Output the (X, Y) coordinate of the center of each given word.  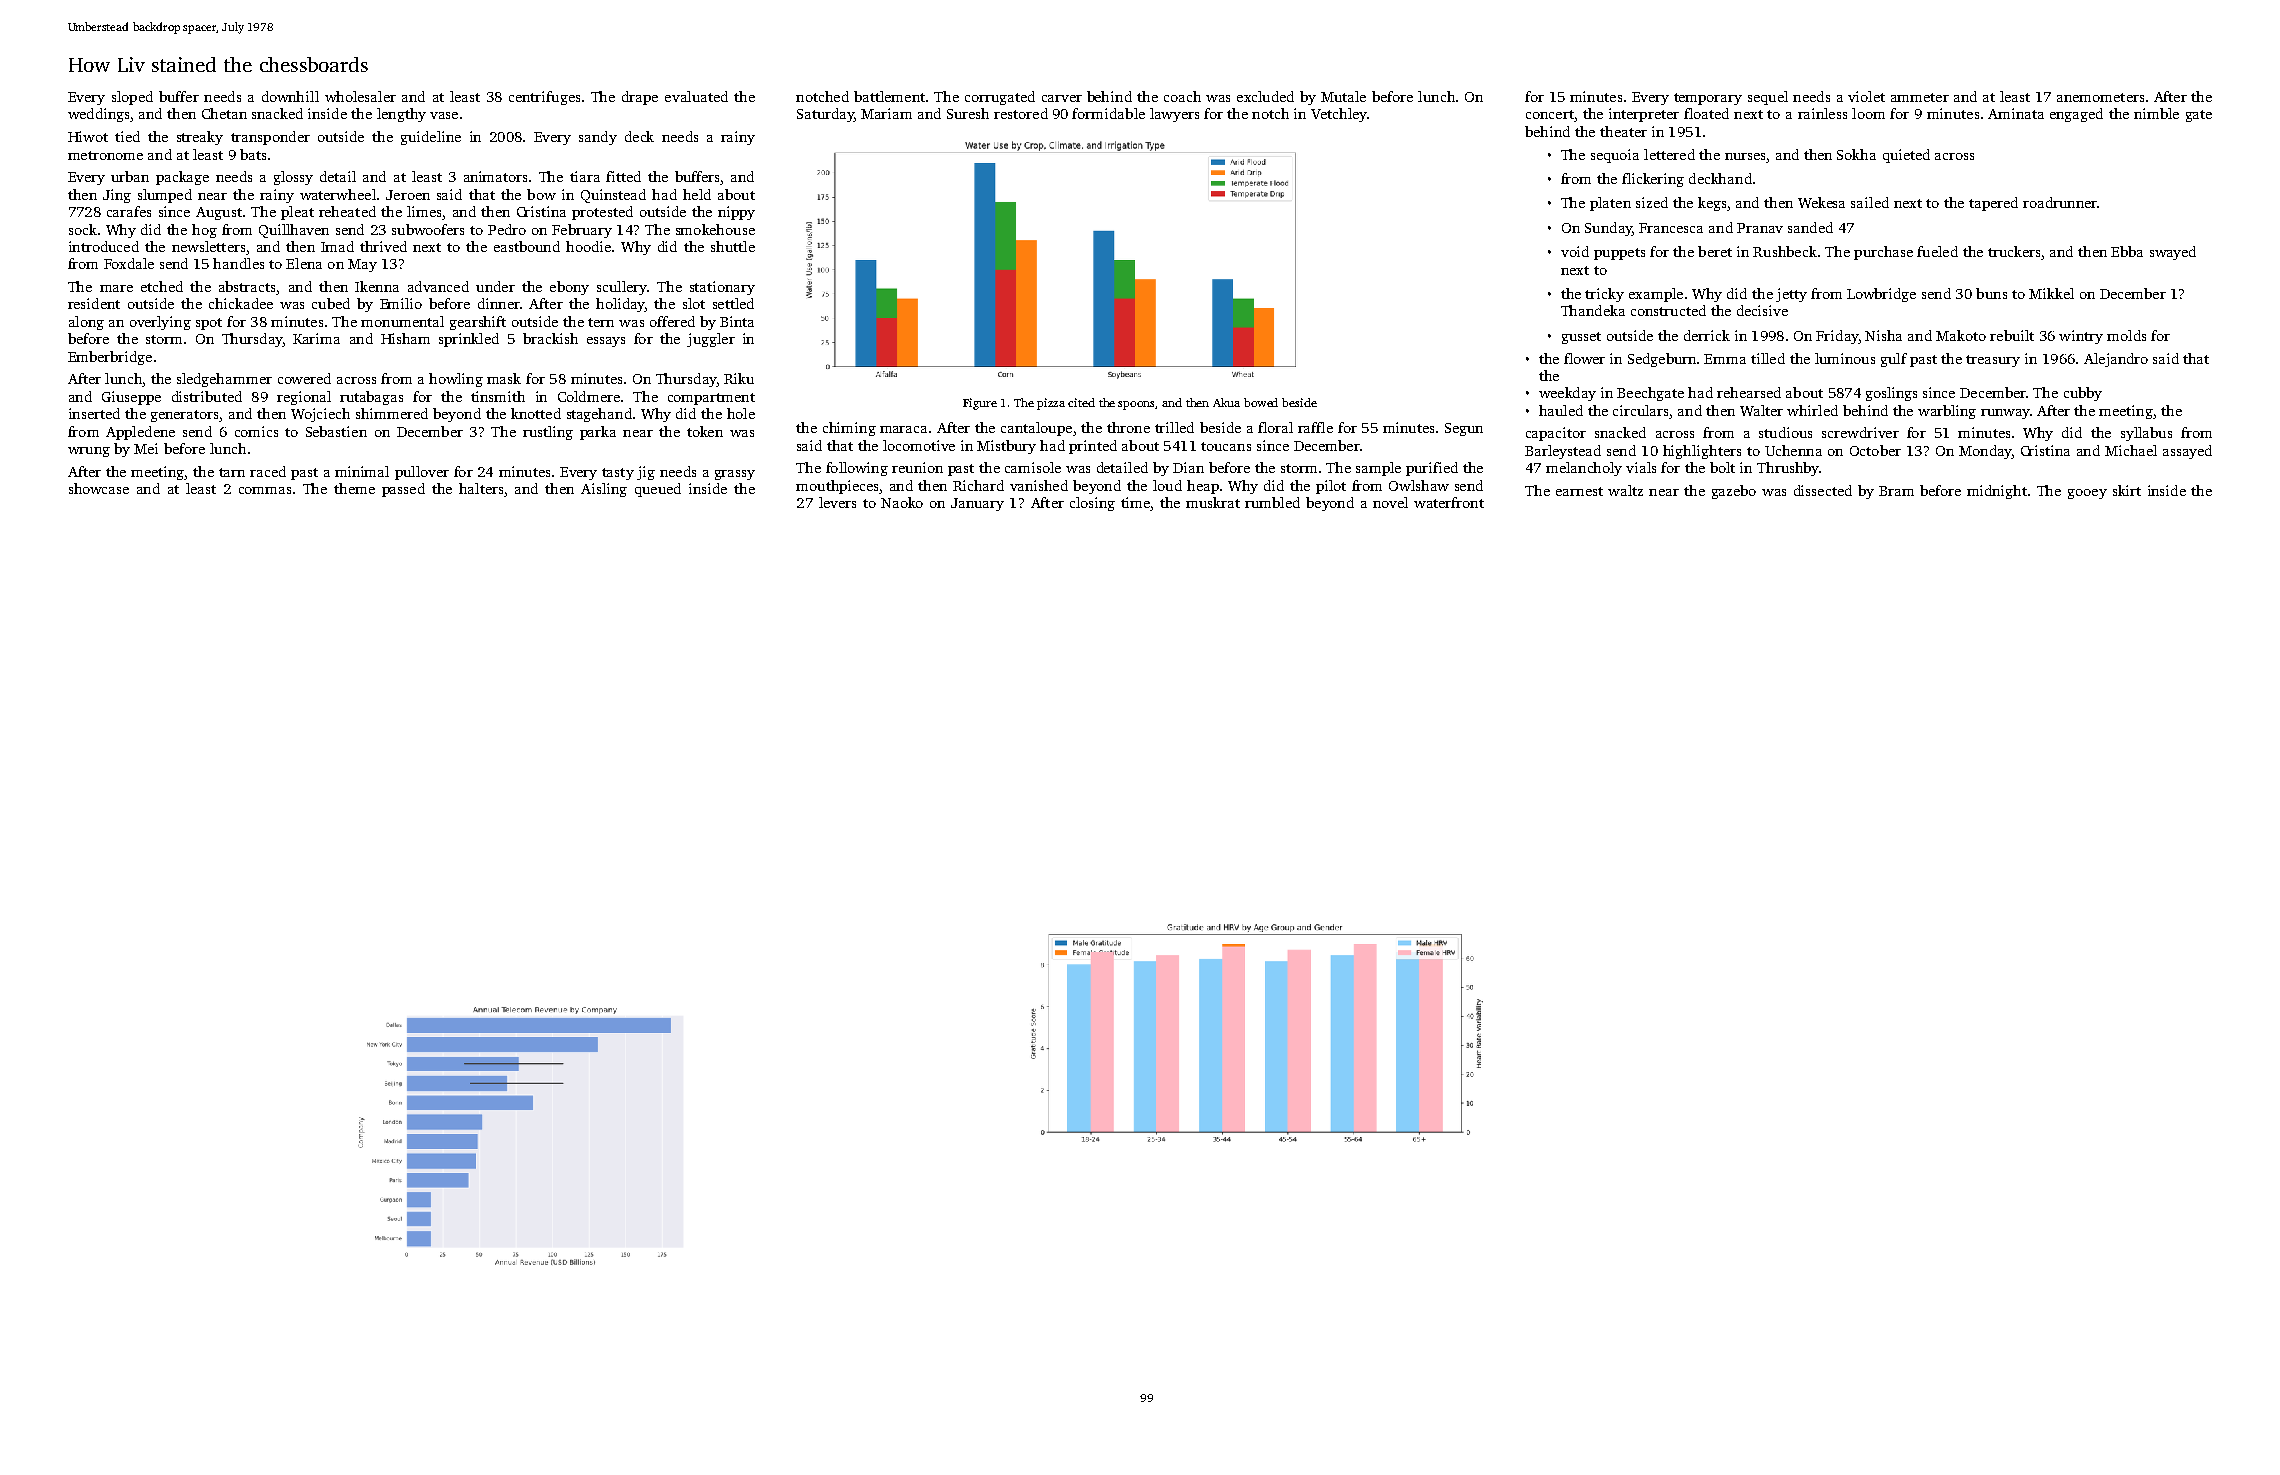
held (697, 194)
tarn (232, 472)
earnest (1579, 491)
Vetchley (1339, 115)
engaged (2076, 115)
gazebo (1734, 492)
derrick (1707, 335)
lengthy (401, 115)
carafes (129, 211)
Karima (316, 338)
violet (1866, 96)
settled (733, 303)
